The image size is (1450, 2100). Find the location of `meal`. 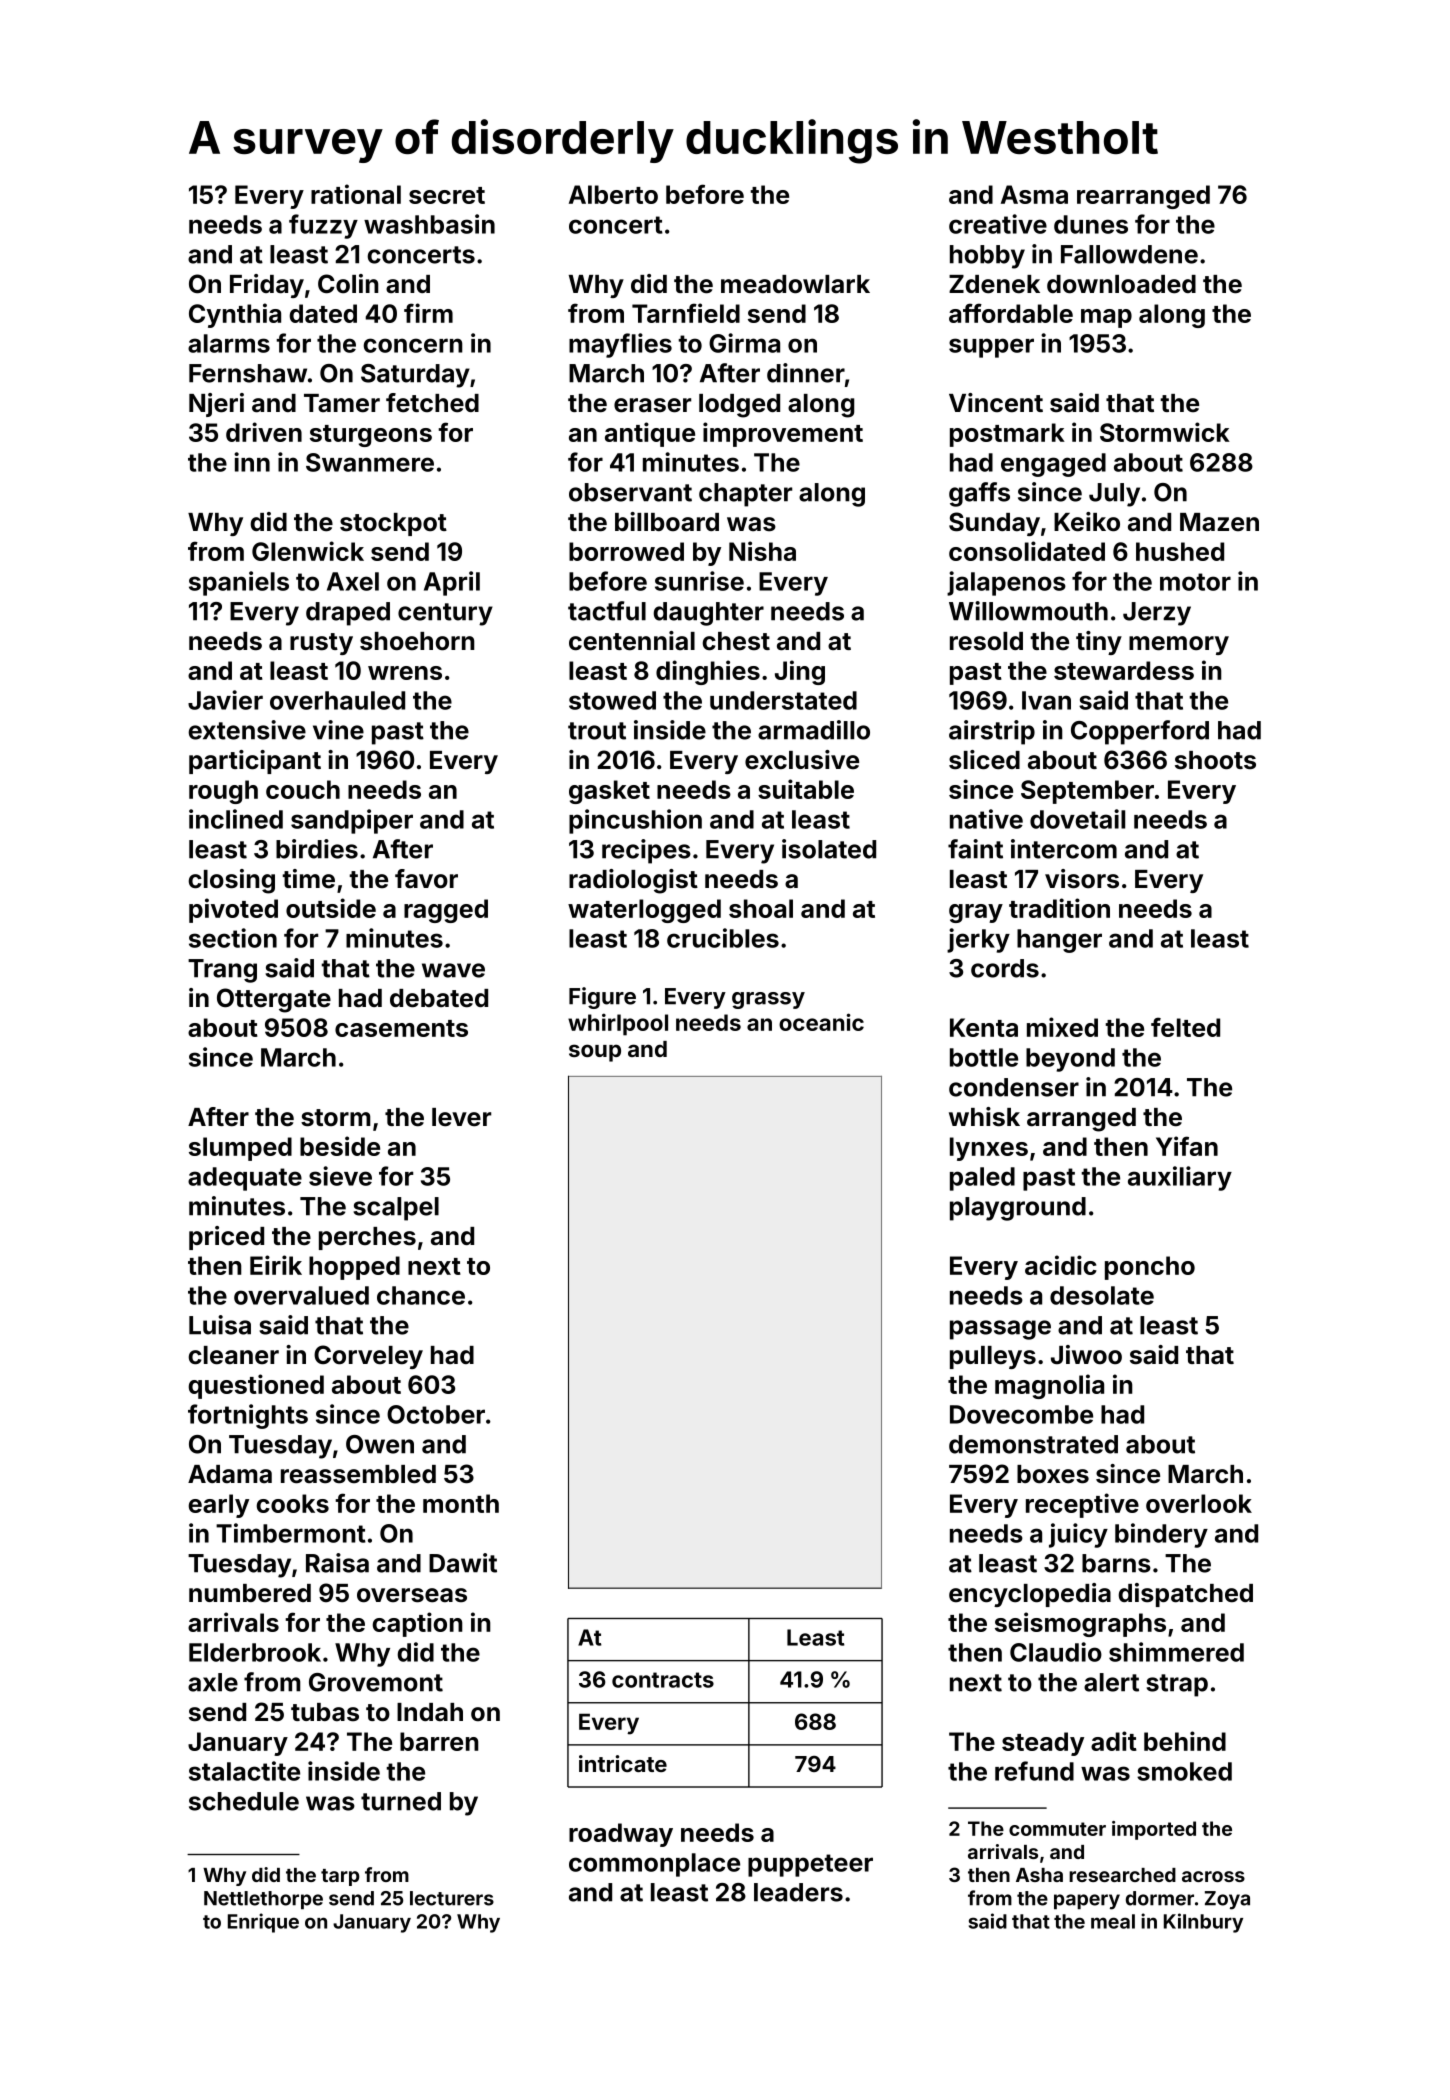

meal is located at coordinates (1113, 1921).
